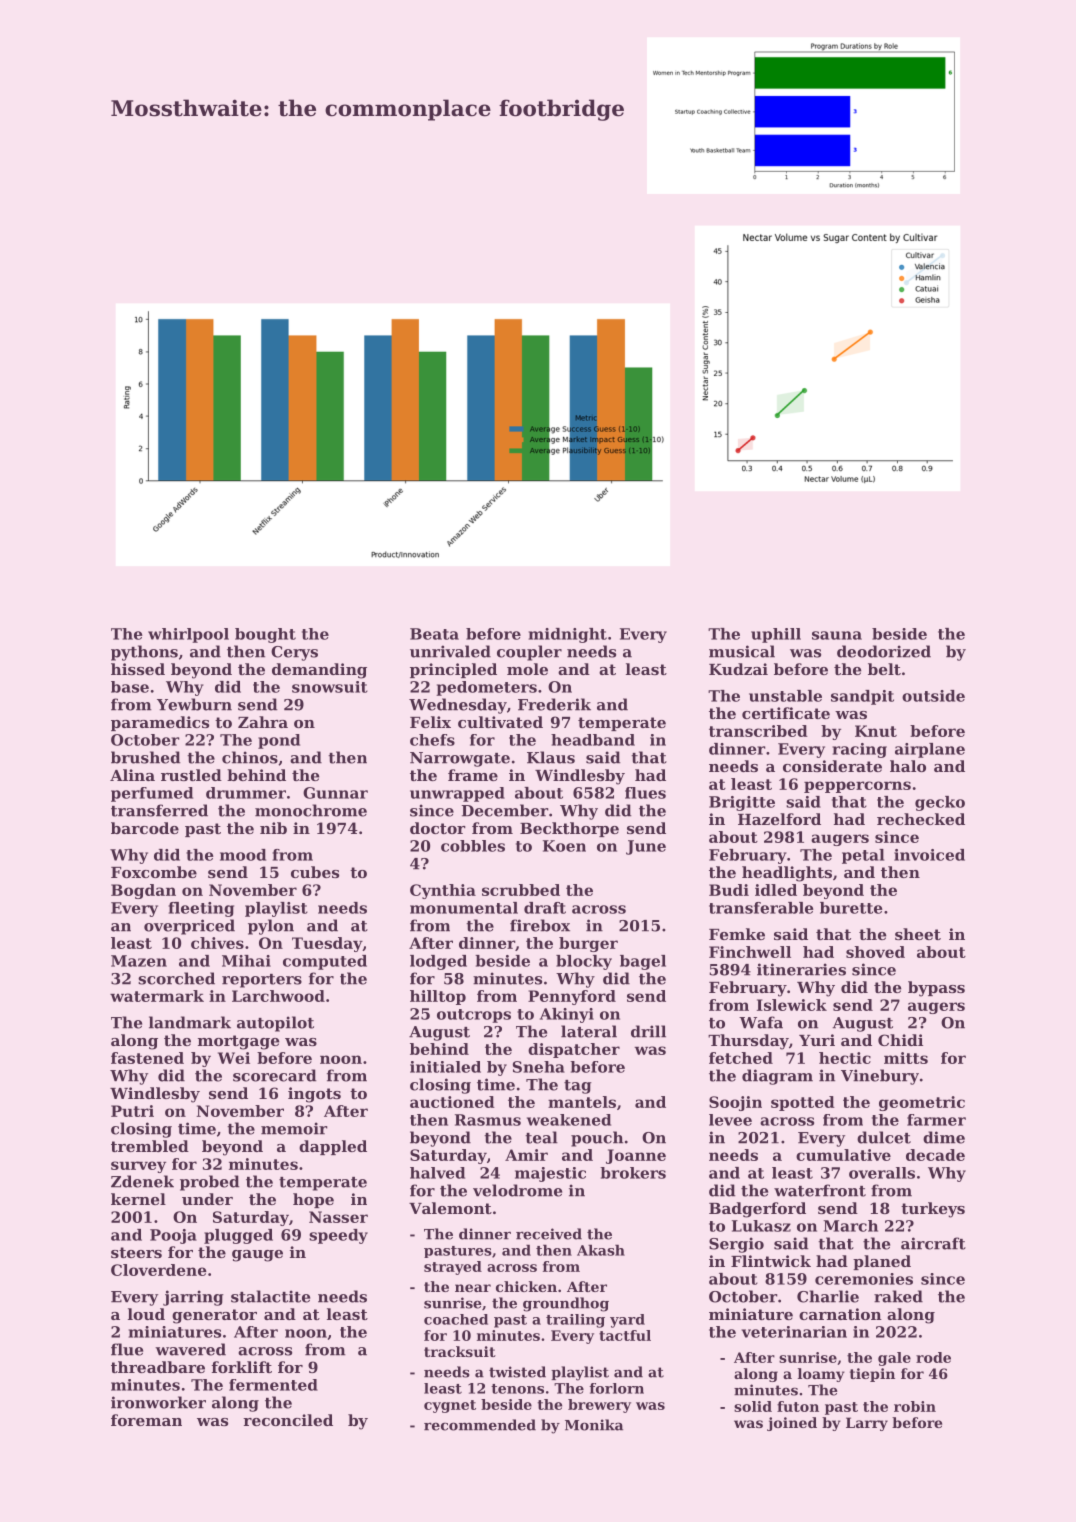  What do you see at coordinates (146, 1314) in the screenshot?
I see `loud` at bounding box center [146, 1314].
